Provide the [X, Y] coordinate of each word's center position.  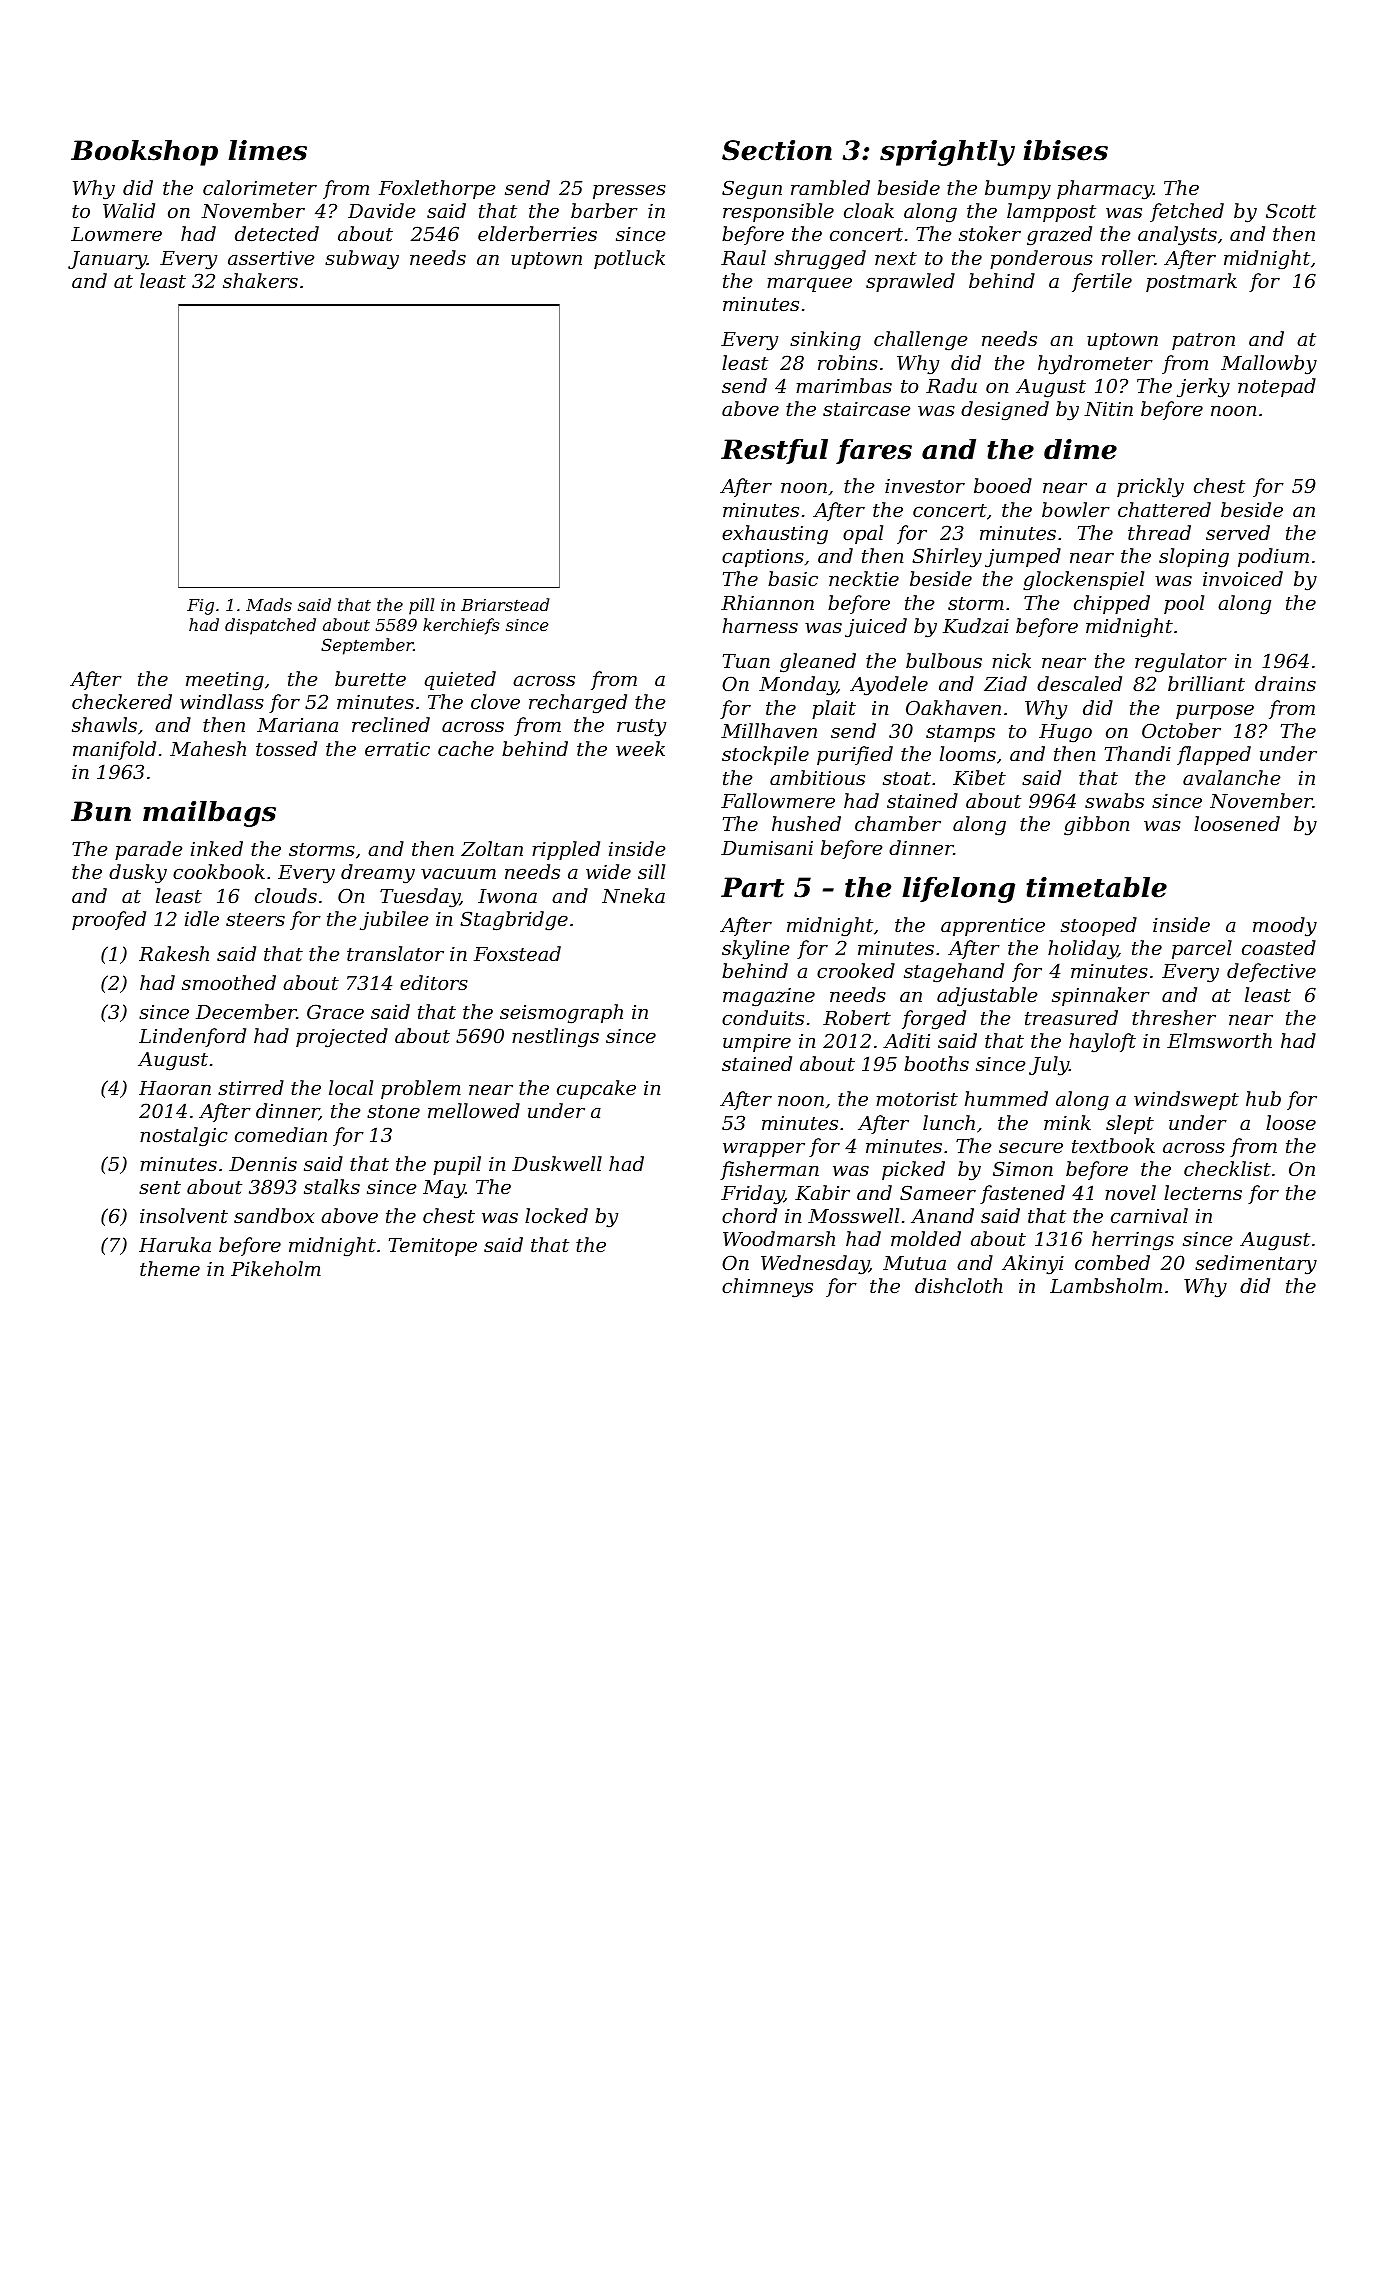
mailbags [209, 814]
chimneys [767, 1288]
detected [277, 233]
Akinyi [1033, 1265]
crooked [856, 970]
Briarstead [505, 604]
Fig [200, 607]
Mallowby [1269, 365]
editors [434, 982]
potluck [629, 259]
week [640, 748]
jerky [1203, 388]
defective [1271, 972]
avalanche [1232, 777]
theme [170, 1268]
